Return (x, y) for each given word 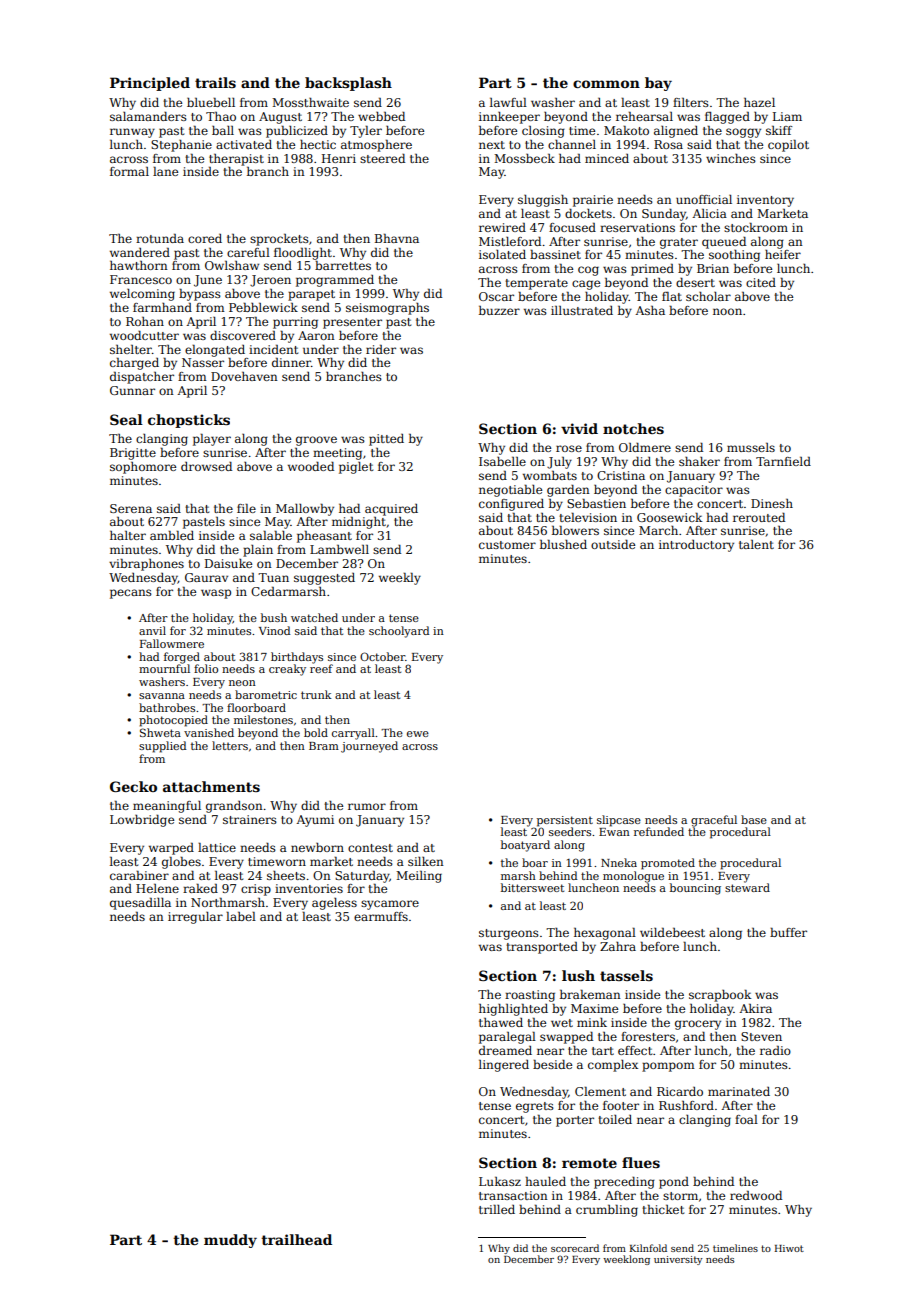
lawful (508, 102)
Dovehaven (244, 376)
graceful (714, 821)
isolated (502, 254)
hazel (759, 102)
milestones (263, 719)
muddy (230, 1241)
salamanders (148, 116)
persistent (565, 821)
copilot (788, 146)
